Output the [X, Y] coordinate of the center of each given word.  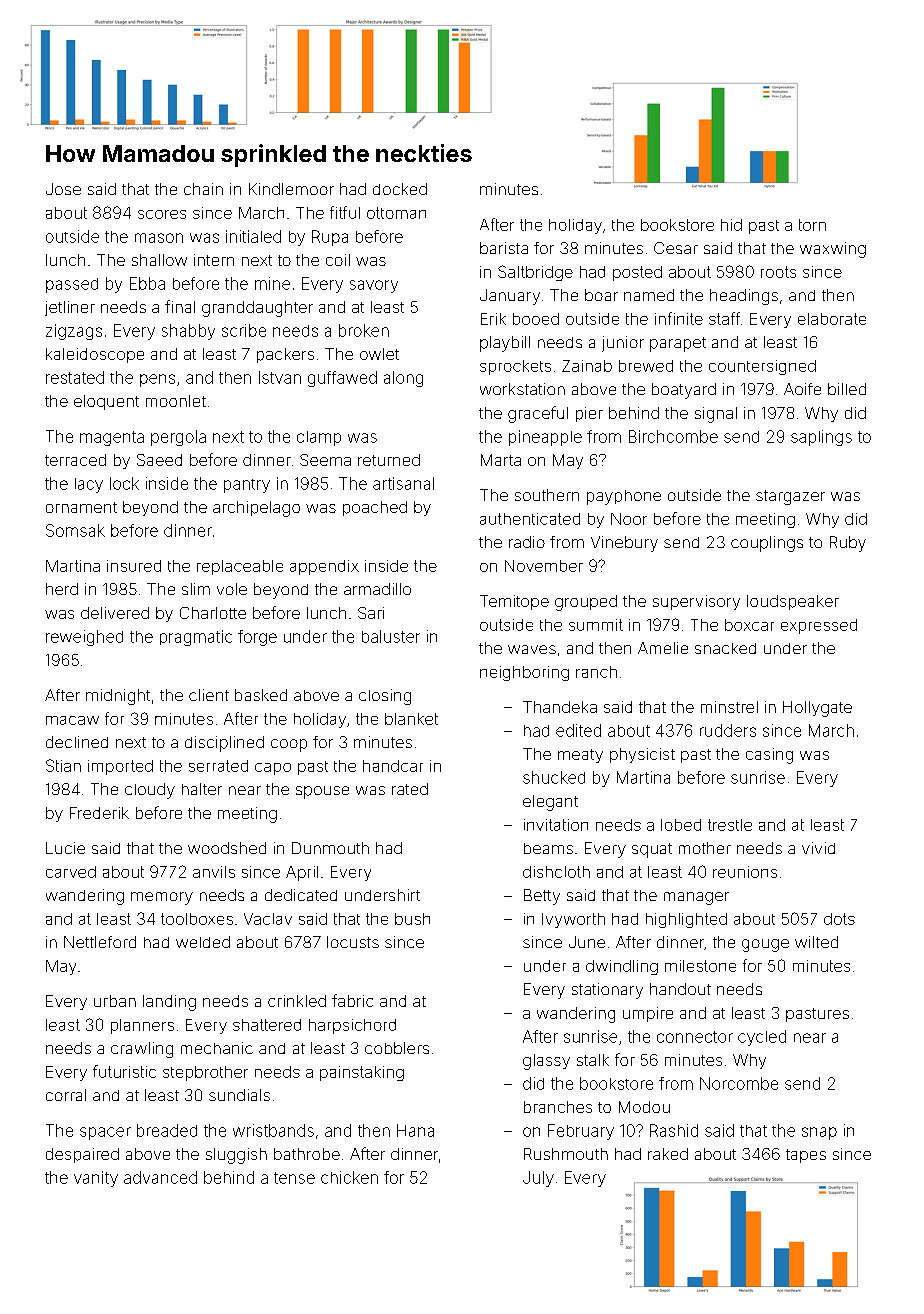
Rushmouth [566, 1154]
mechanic [217, 1048]
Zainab [587, 366]
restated [75, 377]
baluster [391, 636]
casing [769, 756]
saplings [821, 438]
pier [589, 414]
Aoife [802, 389]
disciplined [224, 744]
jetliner [70, 308]
